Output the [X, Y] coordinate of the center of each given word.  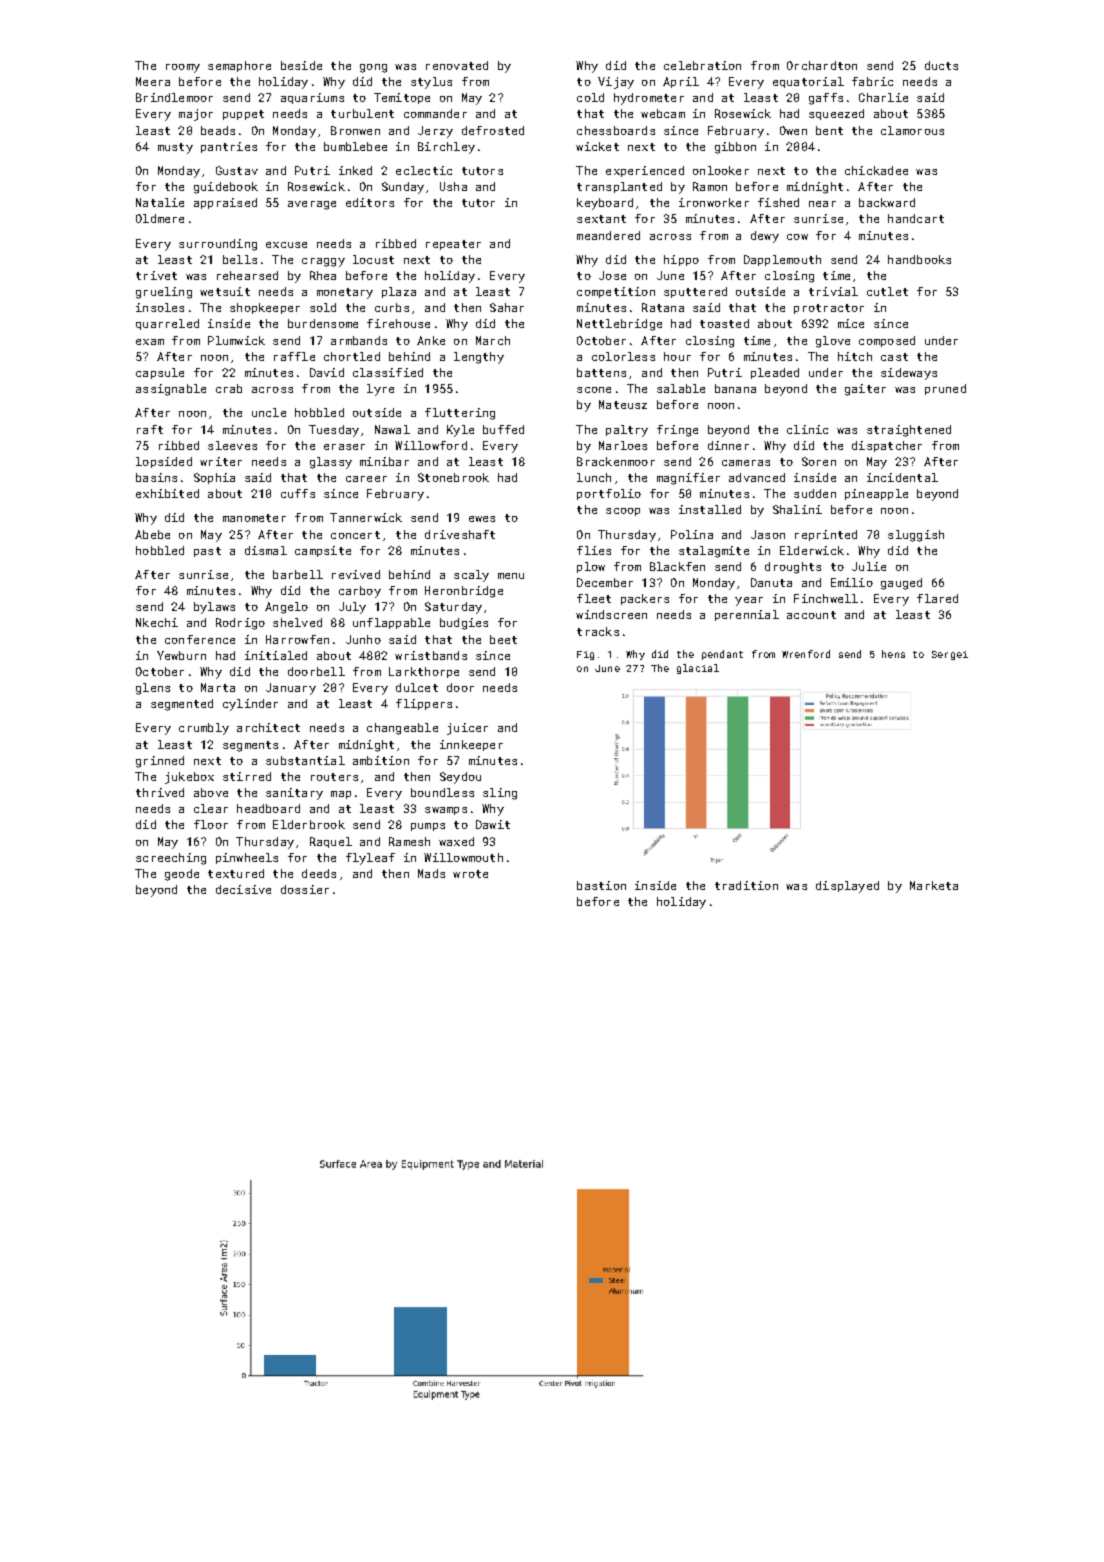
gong [373, 68]
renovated [457, 65]
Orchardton [822, 65]
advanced [757, 477]
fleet [594, 598]
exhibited [167, 493]
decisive [243, 889]
